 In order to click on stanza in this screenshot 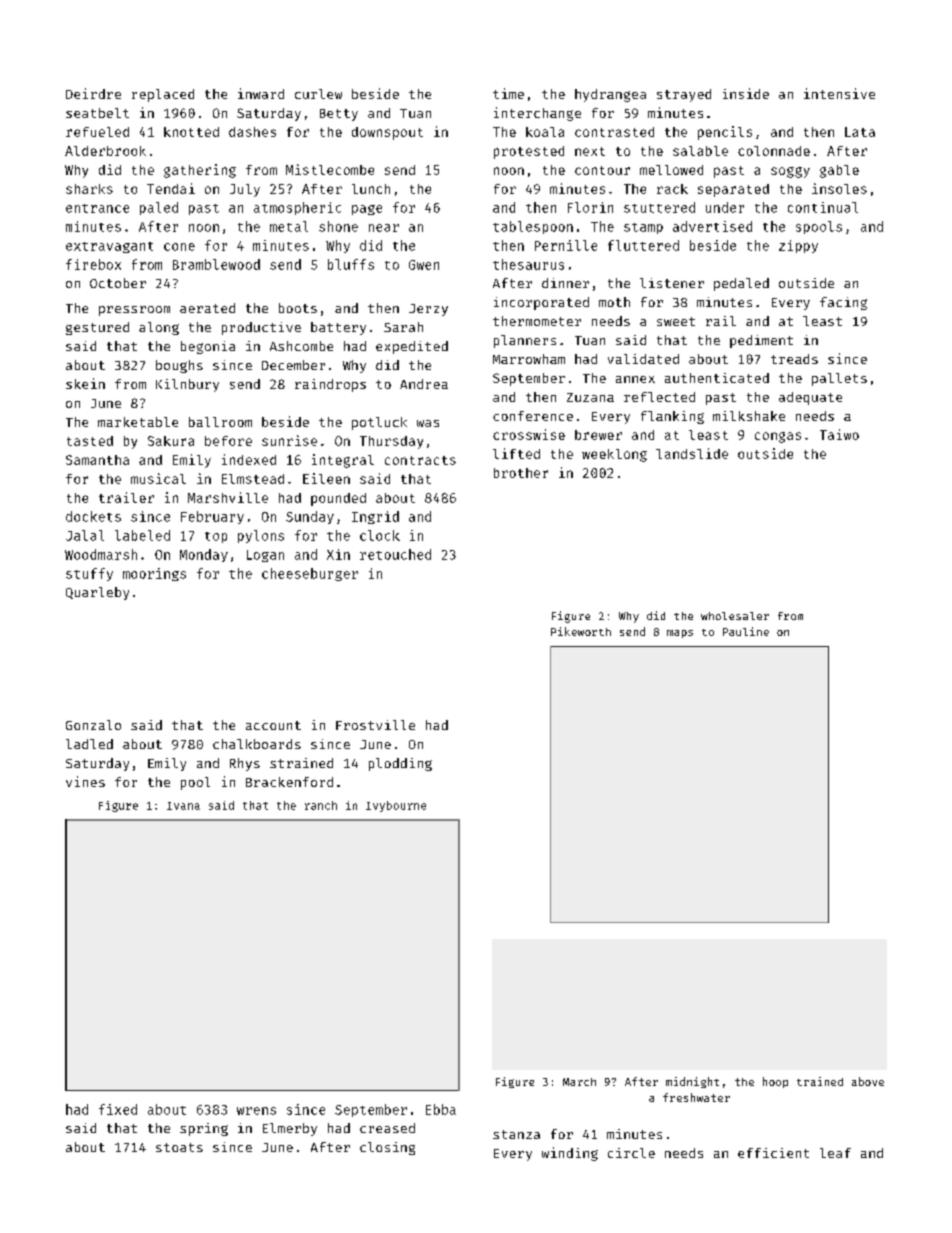, I will do `click(516, 1134)`.
